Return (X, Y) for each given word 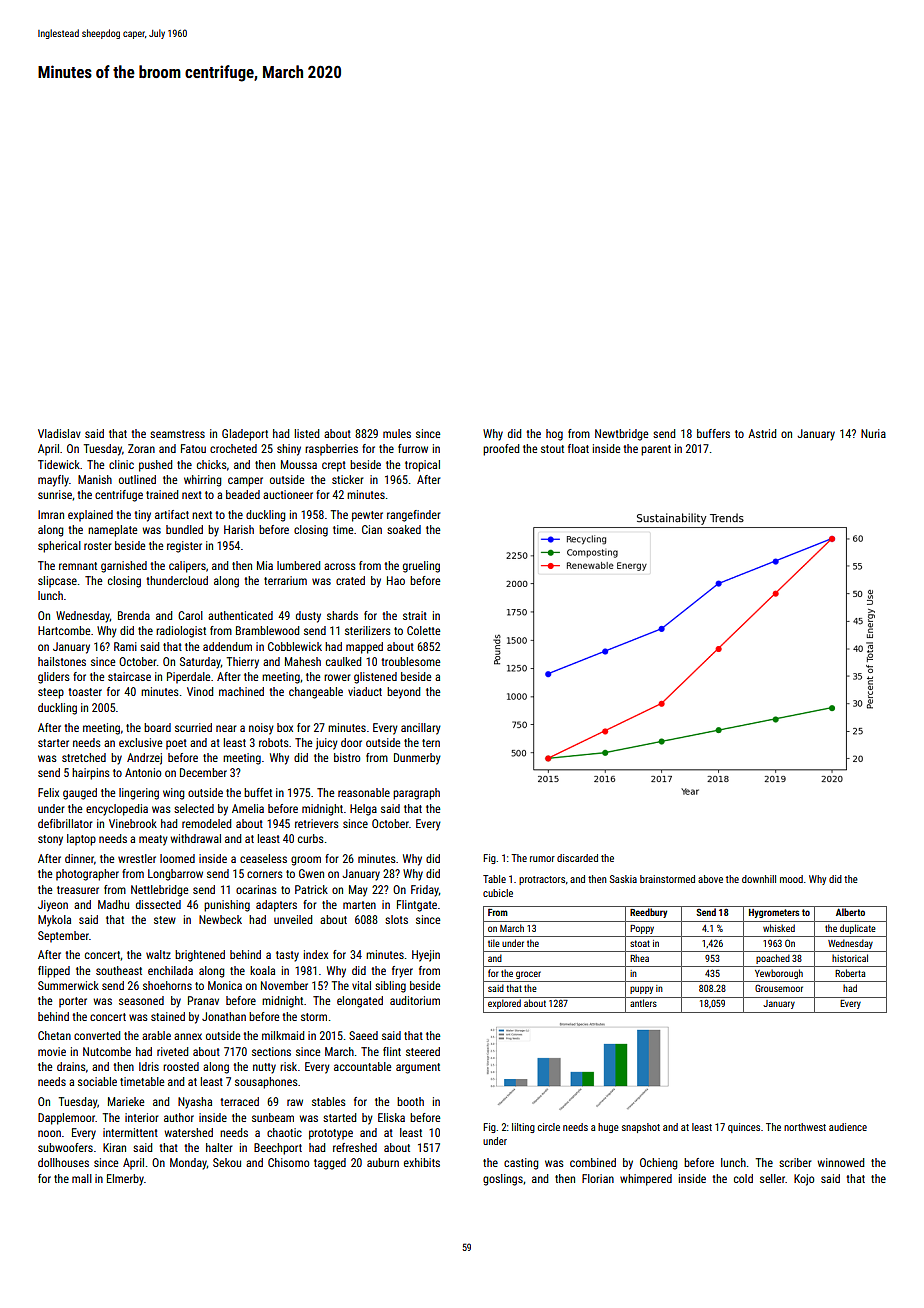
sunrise (55, 494)
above (710, 879)
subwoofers (65, 1147)
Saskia (623, 879)
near (226, 728)
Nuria (873, 433)
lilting (523, 1128)
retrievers (317, 823)
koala (262, 970)
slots (396, 919)
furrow (413, 448)
